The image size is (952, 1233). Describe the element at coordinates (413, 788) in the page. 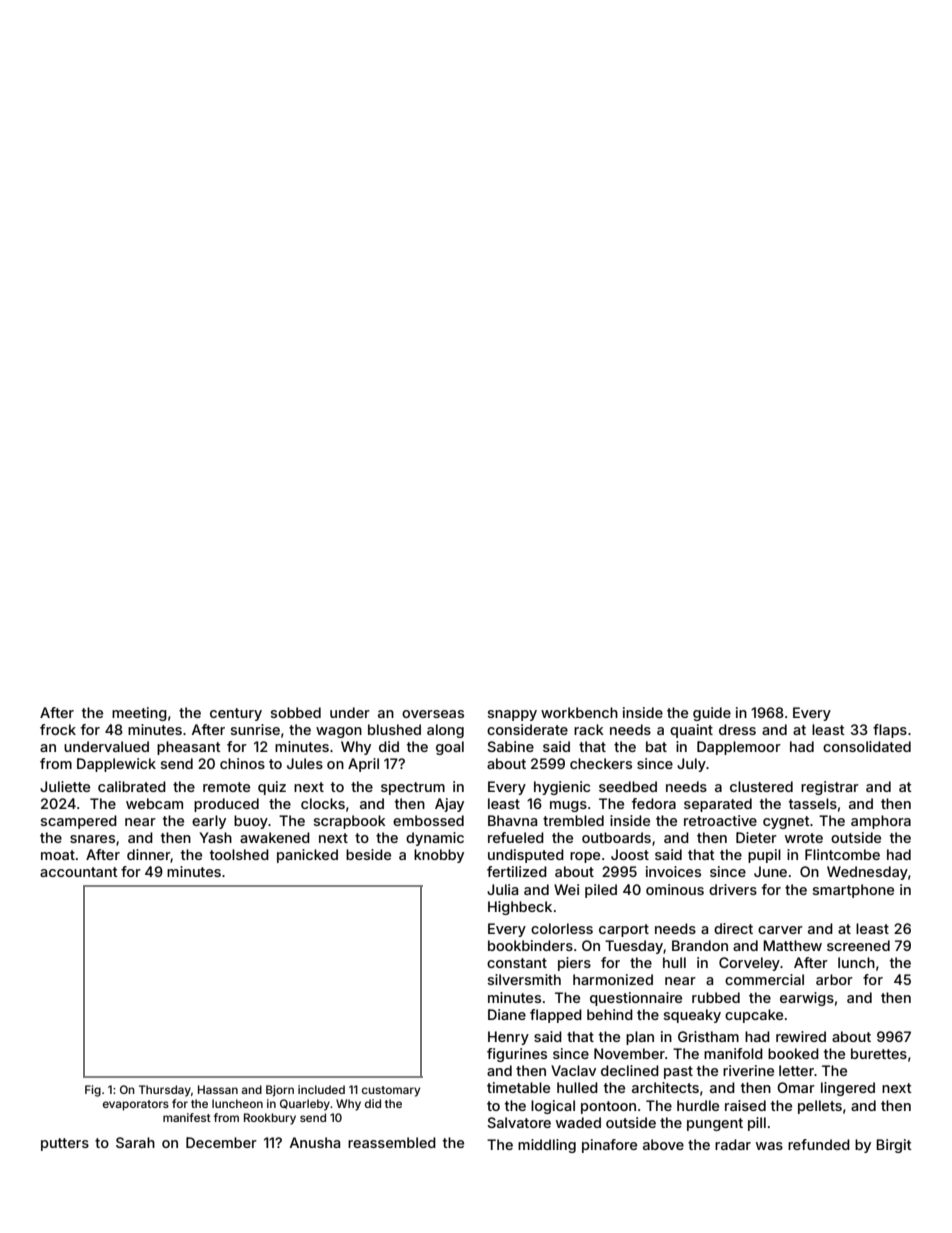

I see `spectrum` at that location.
